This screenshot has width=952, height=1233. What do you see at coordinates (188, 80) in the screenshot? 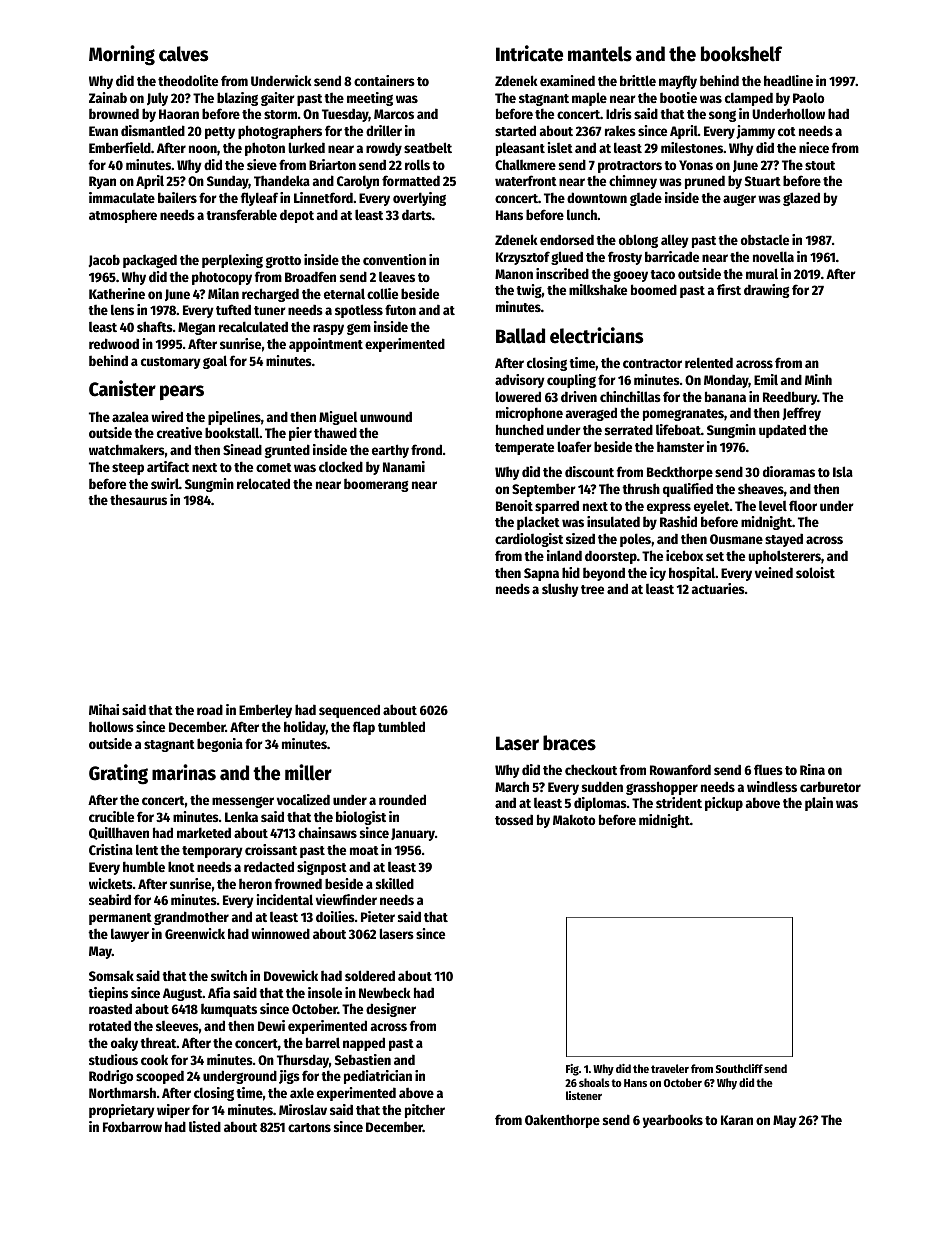
I see `theodolite` at bounding box center [188, 80].
